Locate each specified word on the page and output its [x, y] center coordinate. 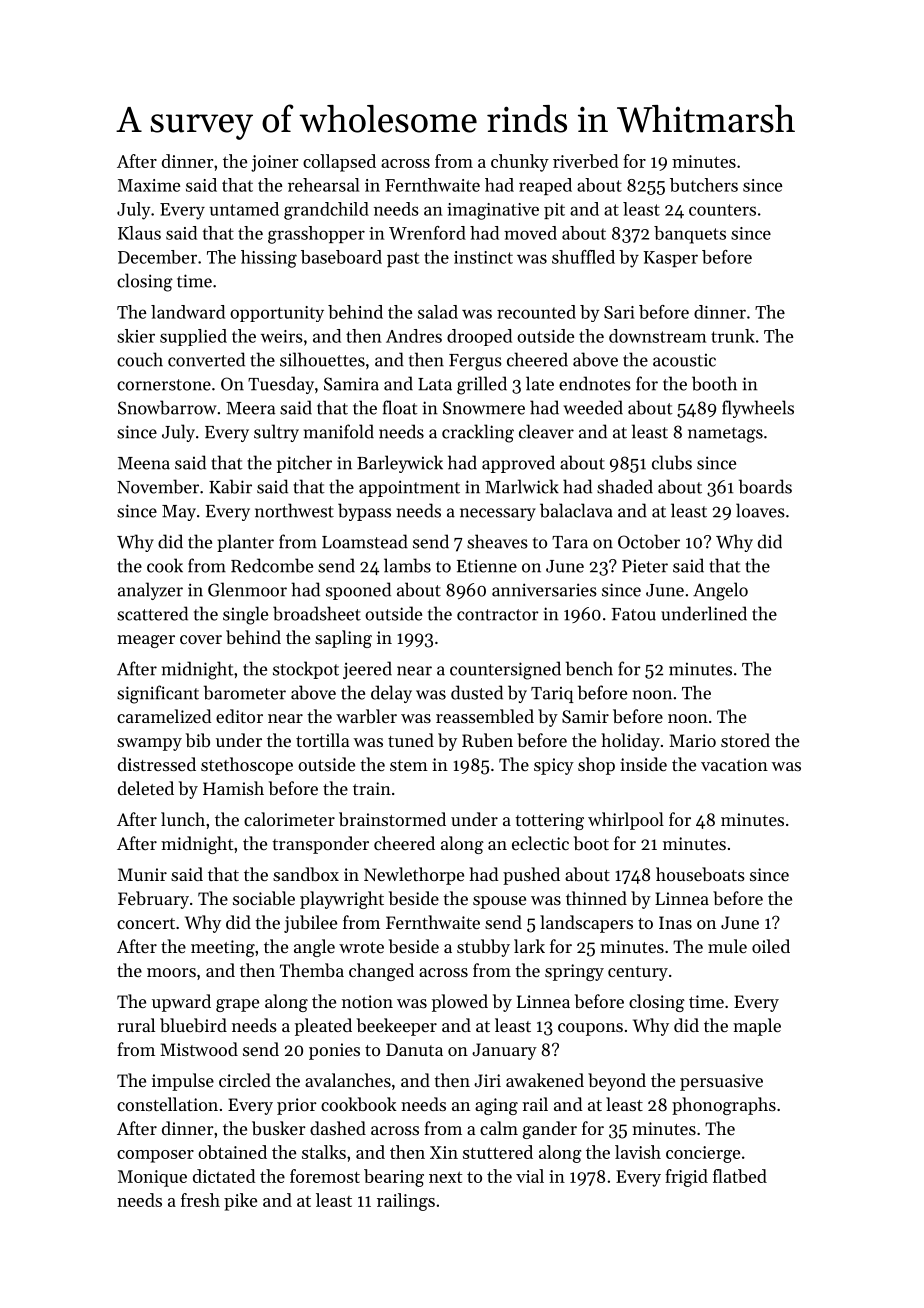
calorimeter [289, 819]
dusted [477, 692]
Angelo [720, 591]
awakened [545, 1080]
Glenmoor [247, 589]
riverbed [586, 161]
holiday [630, 742]
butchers [704, 185]
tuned [411, 740]
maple [757, 1027]
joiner [274, 163]
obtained [232, 1152]
